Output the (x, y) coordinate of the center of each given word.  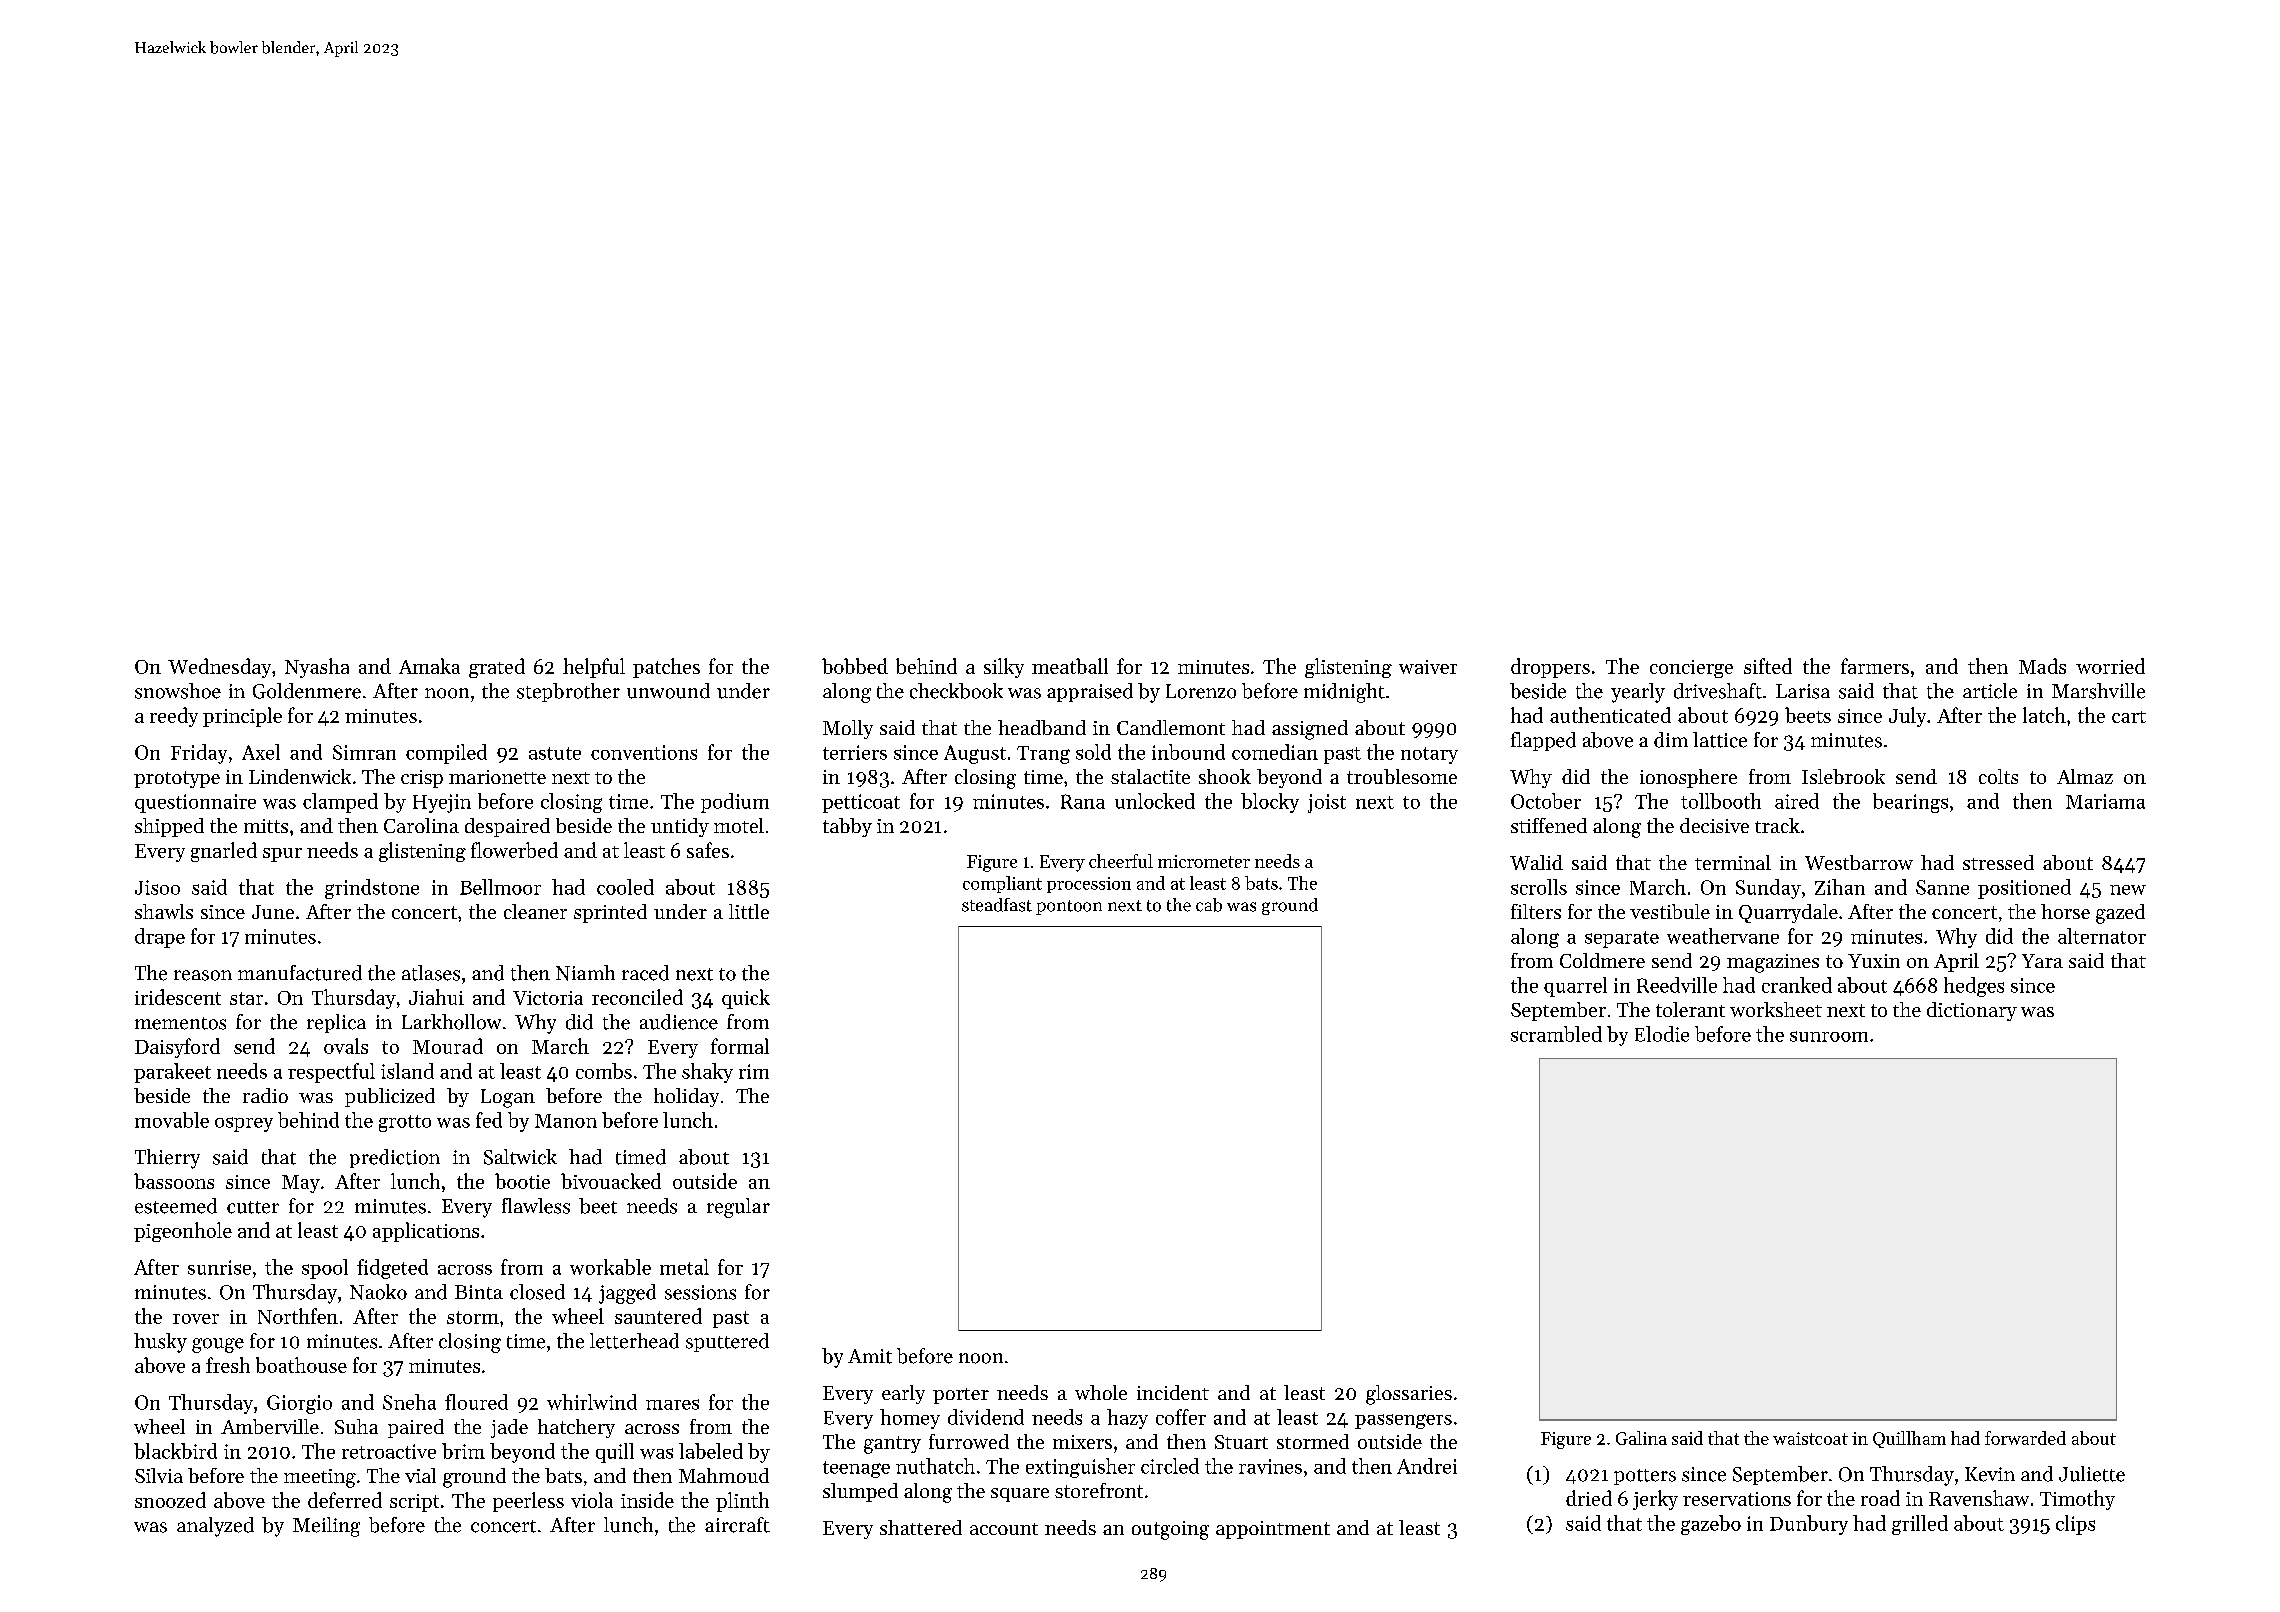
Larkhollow (451, 1022)
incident (1173, 1392)
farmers (1875, 666)
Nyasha (317, 668)
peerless (528, 1502)
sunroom (1829, 1036)
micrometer (1204, 861)
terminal (1733, 862)
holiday (686, 1097)
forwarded (2025, 1438)
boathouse (301, 1365)
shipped (169, 827)
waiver (1428, 667)
